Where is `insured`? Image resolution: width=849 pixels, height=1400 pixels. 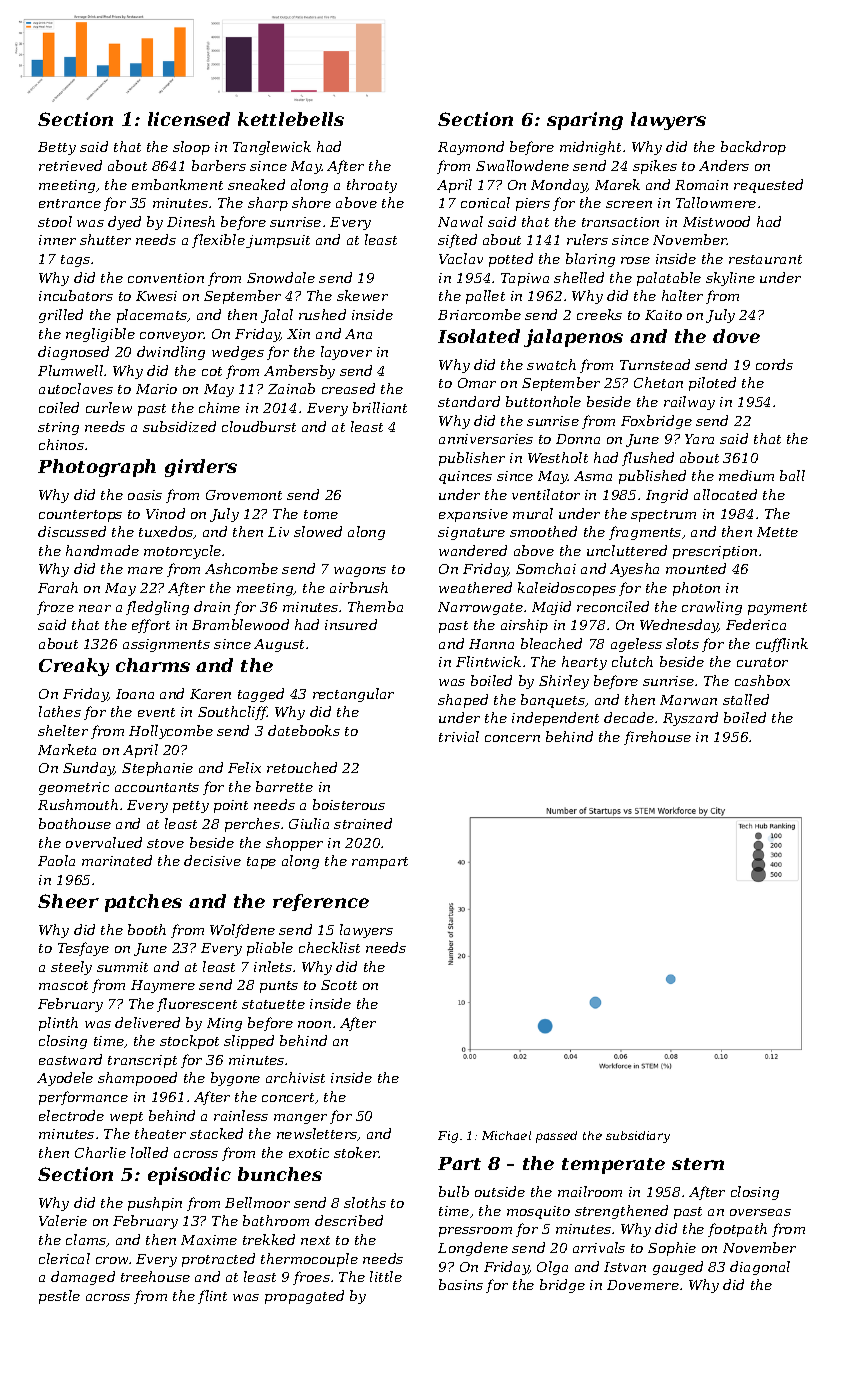
insured is located at coordinates (351, 624).
